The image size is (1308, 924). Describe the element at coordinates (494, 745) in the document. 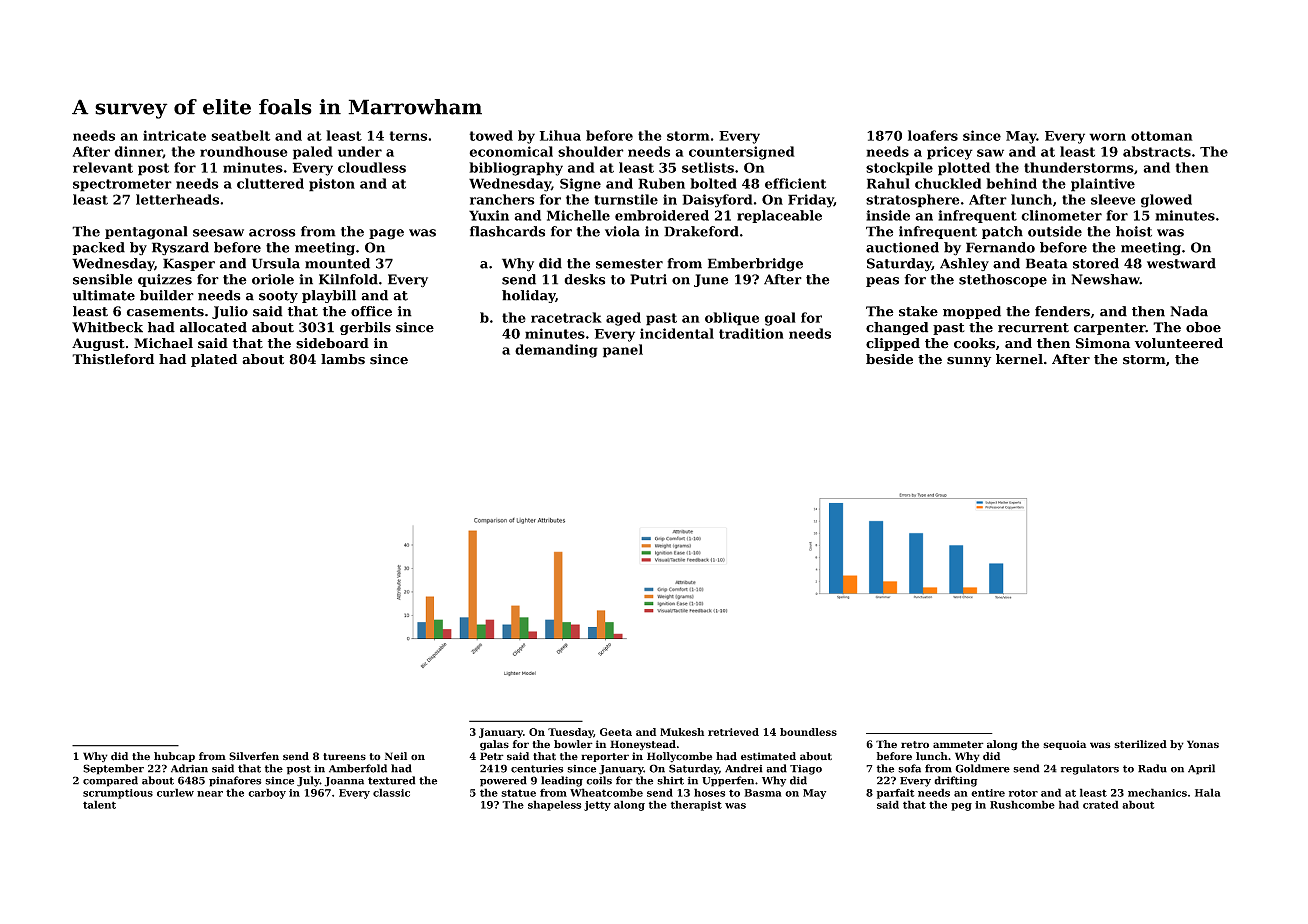

I see `galas` at that location.
